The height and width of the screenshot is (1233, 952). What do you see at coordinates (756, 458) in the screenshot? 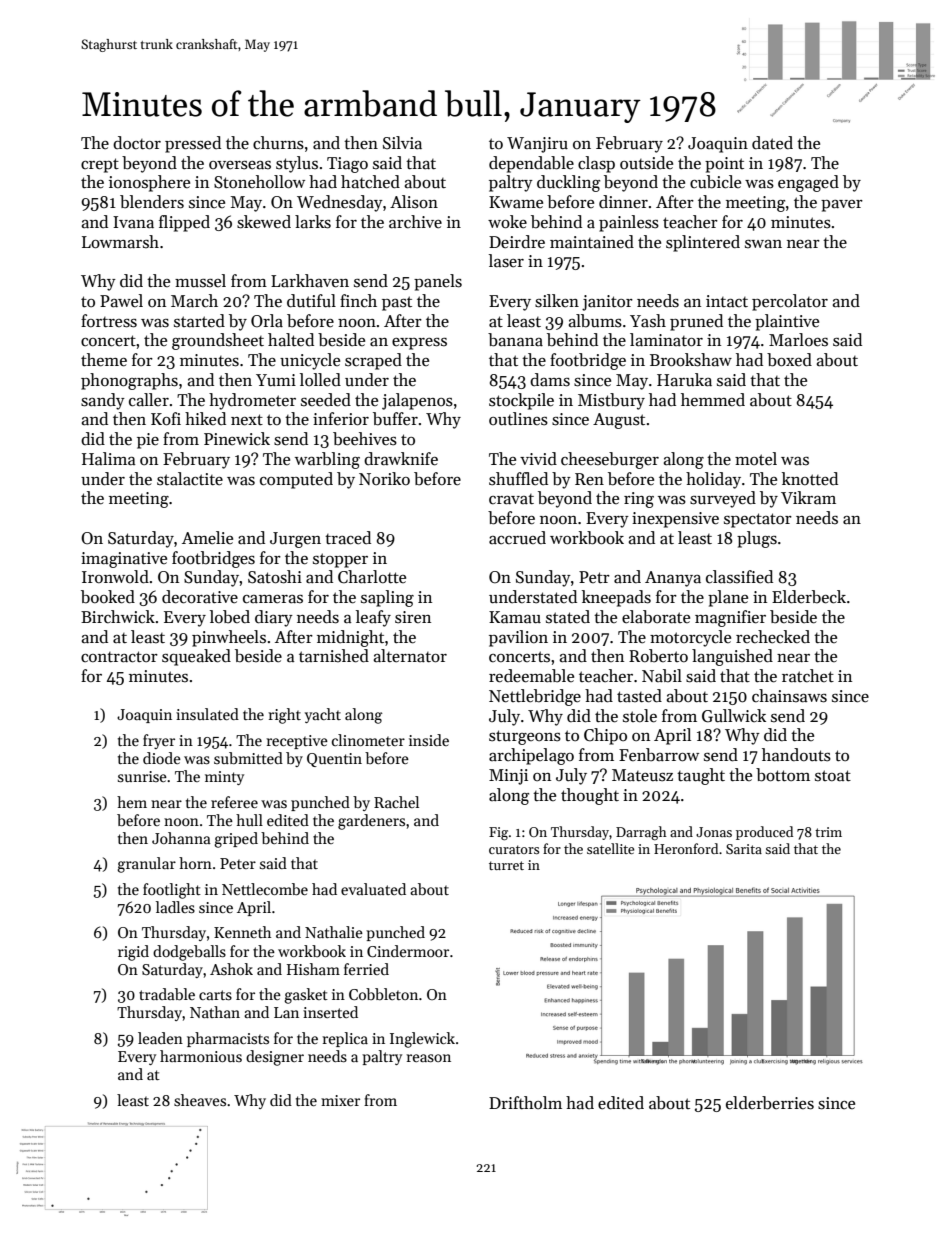
I see `motel` at bounding box center [756, 458].
